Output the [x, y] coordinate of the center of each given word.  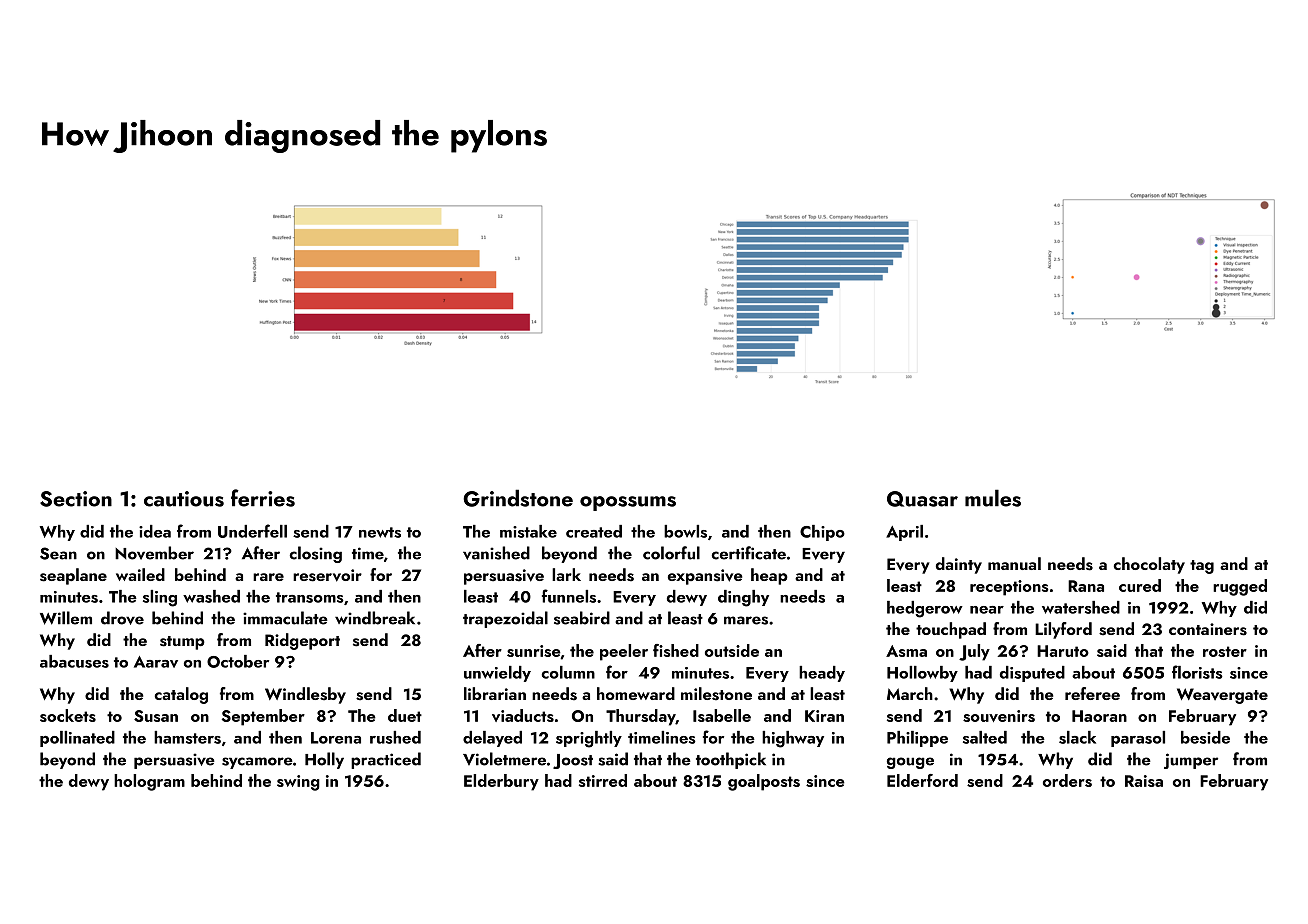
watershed [1081, 607]
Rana [1086, 586]
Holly [324, 760]
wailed [140, 574]
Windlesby [305, 695]
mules [993, 498]
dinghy [743, 598]
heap [769, 576]
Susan [156, 716]
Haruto [1063, 651]
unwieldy [497, 674]
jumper [1191, 761]
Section [76, 499]
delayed [492, 739]
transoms [310, 597]
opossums [628, 503]
